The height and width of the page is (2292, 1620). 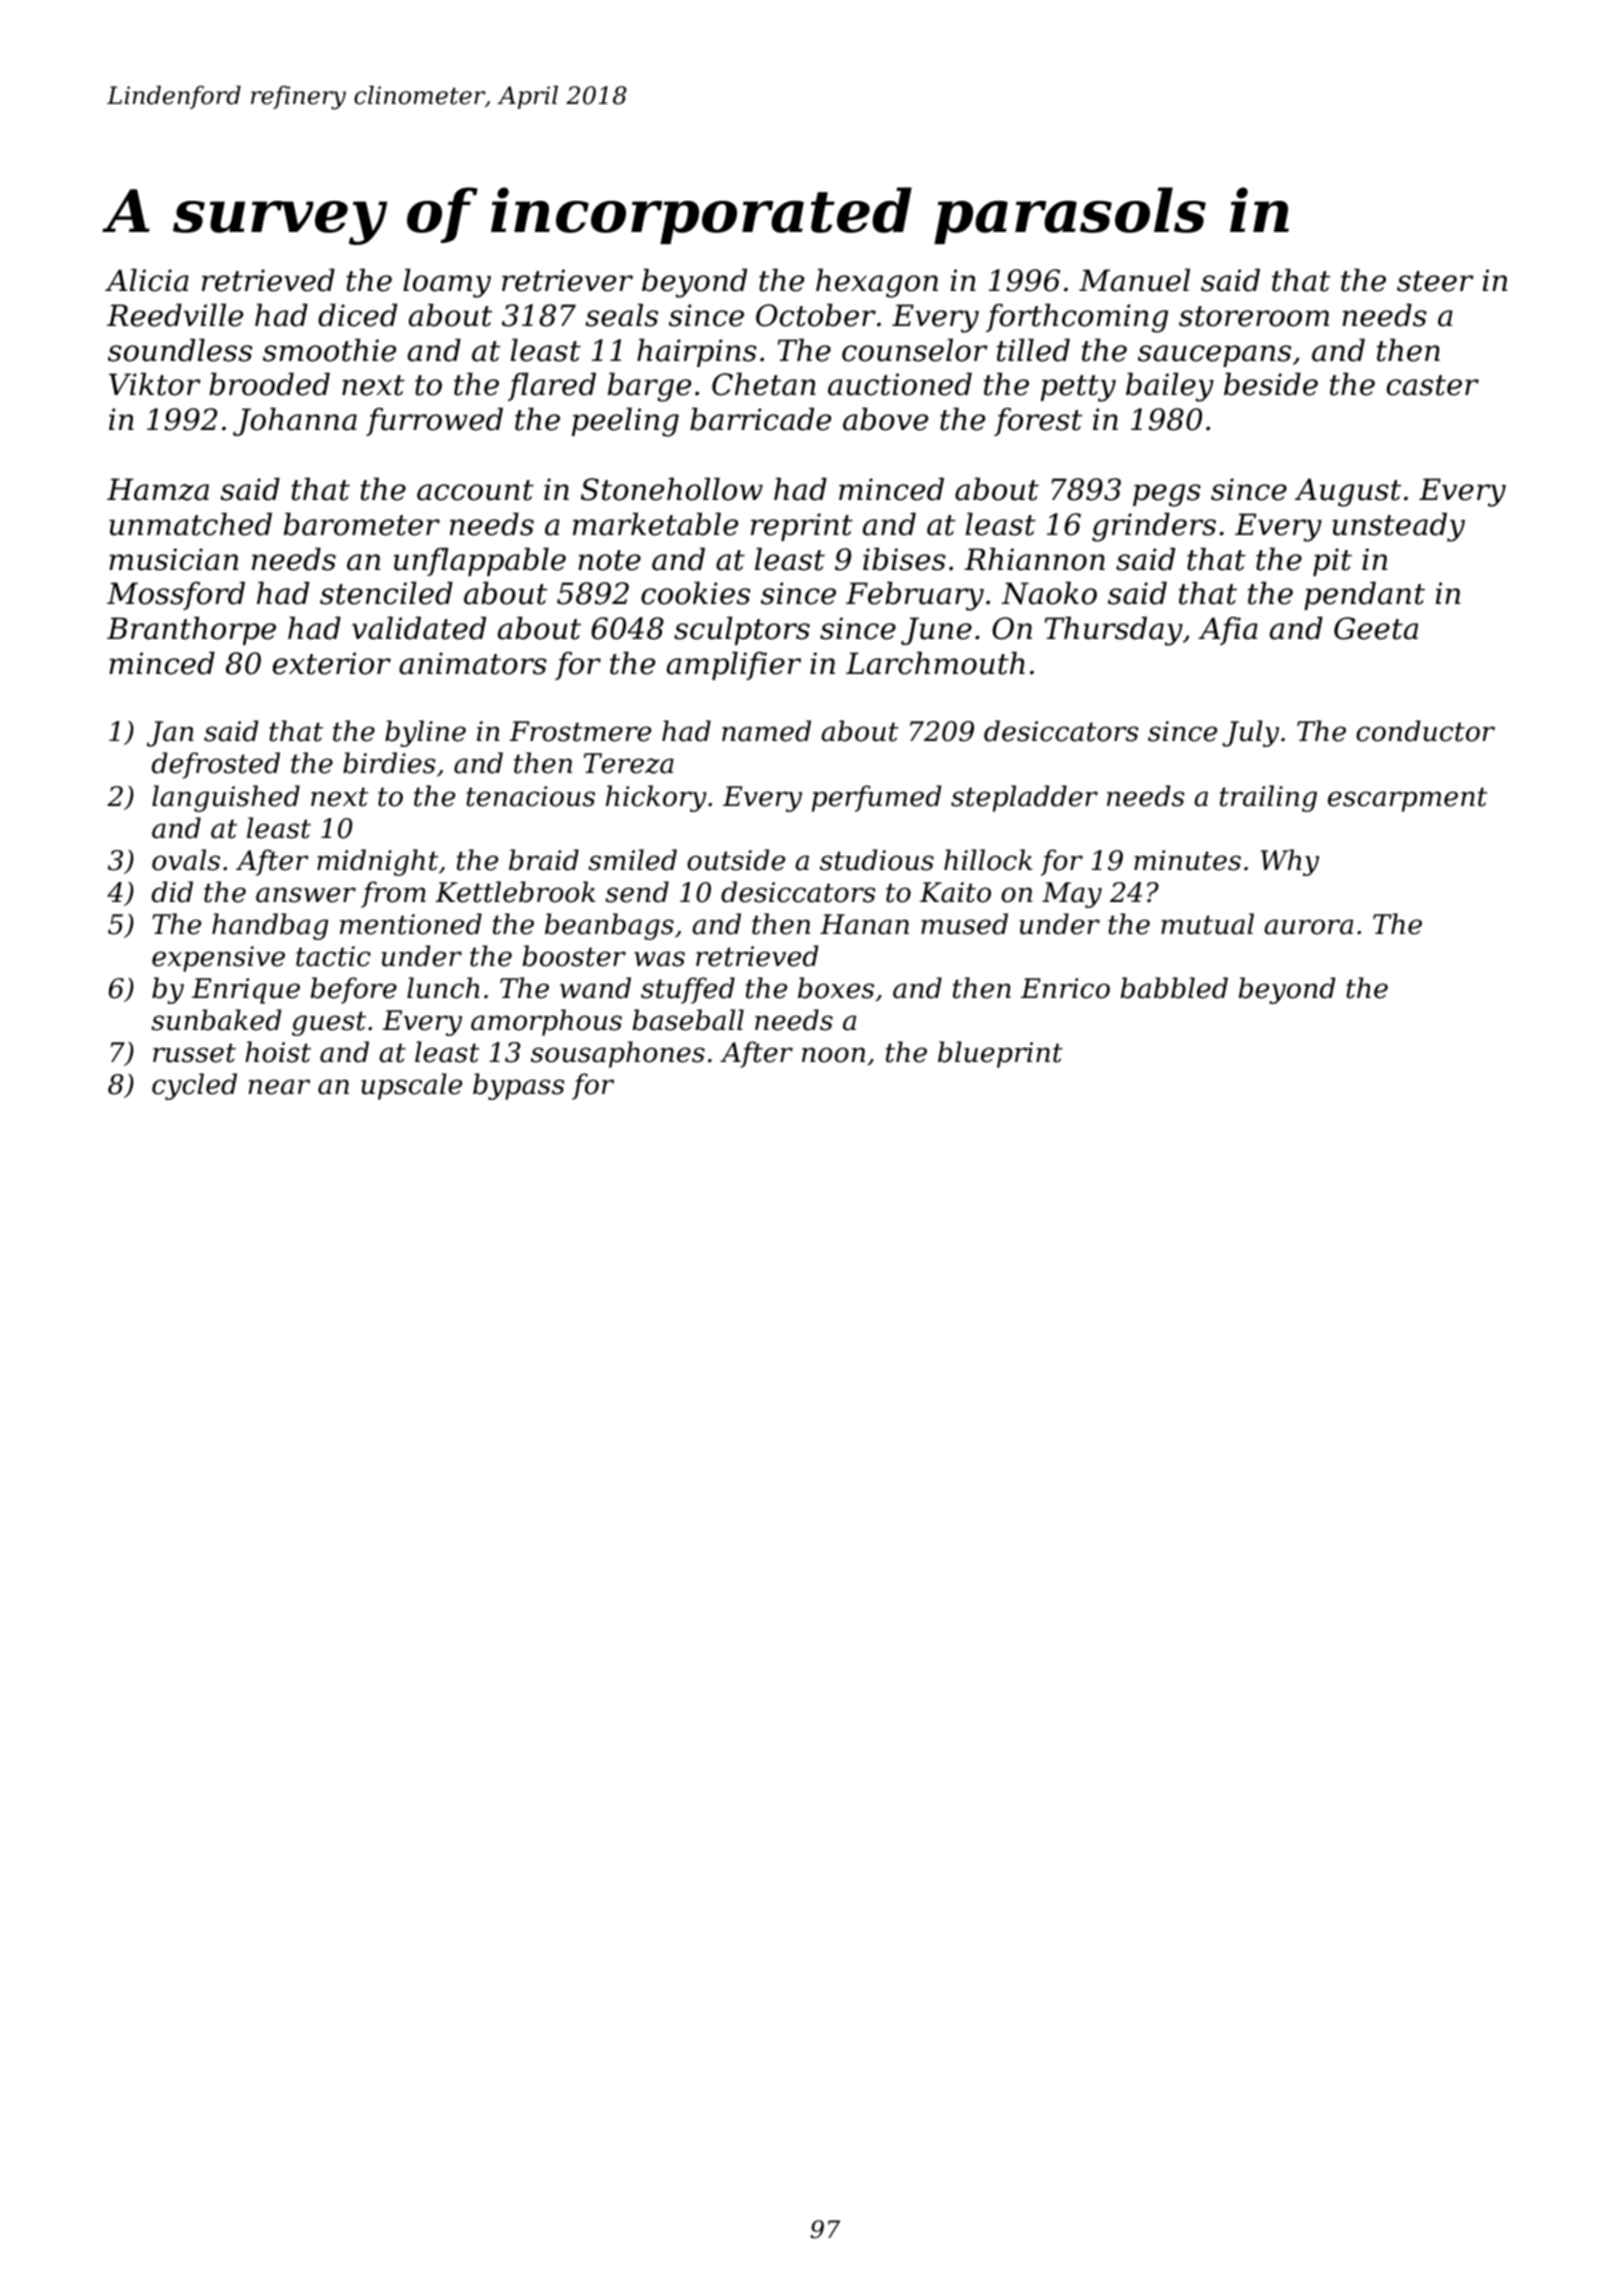 I want to click on near, so click(x=279, y=1087).
